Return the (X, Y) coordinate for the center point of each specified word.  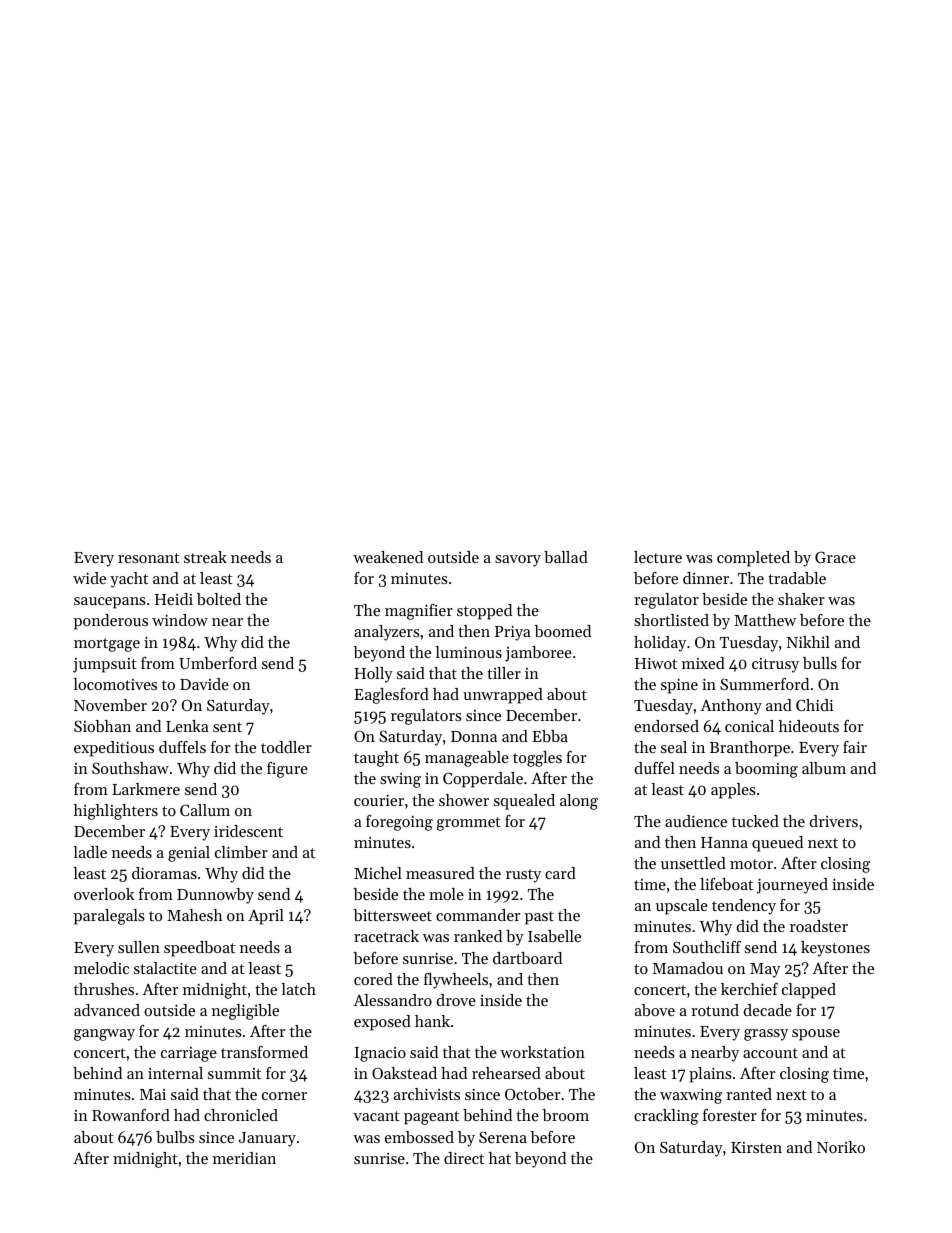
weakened (388, 557)
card (560, 873)
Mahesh (195, 915)
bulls (820, 663)
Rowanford (131, 1115)
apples (733, 791)
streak (205, 557)
